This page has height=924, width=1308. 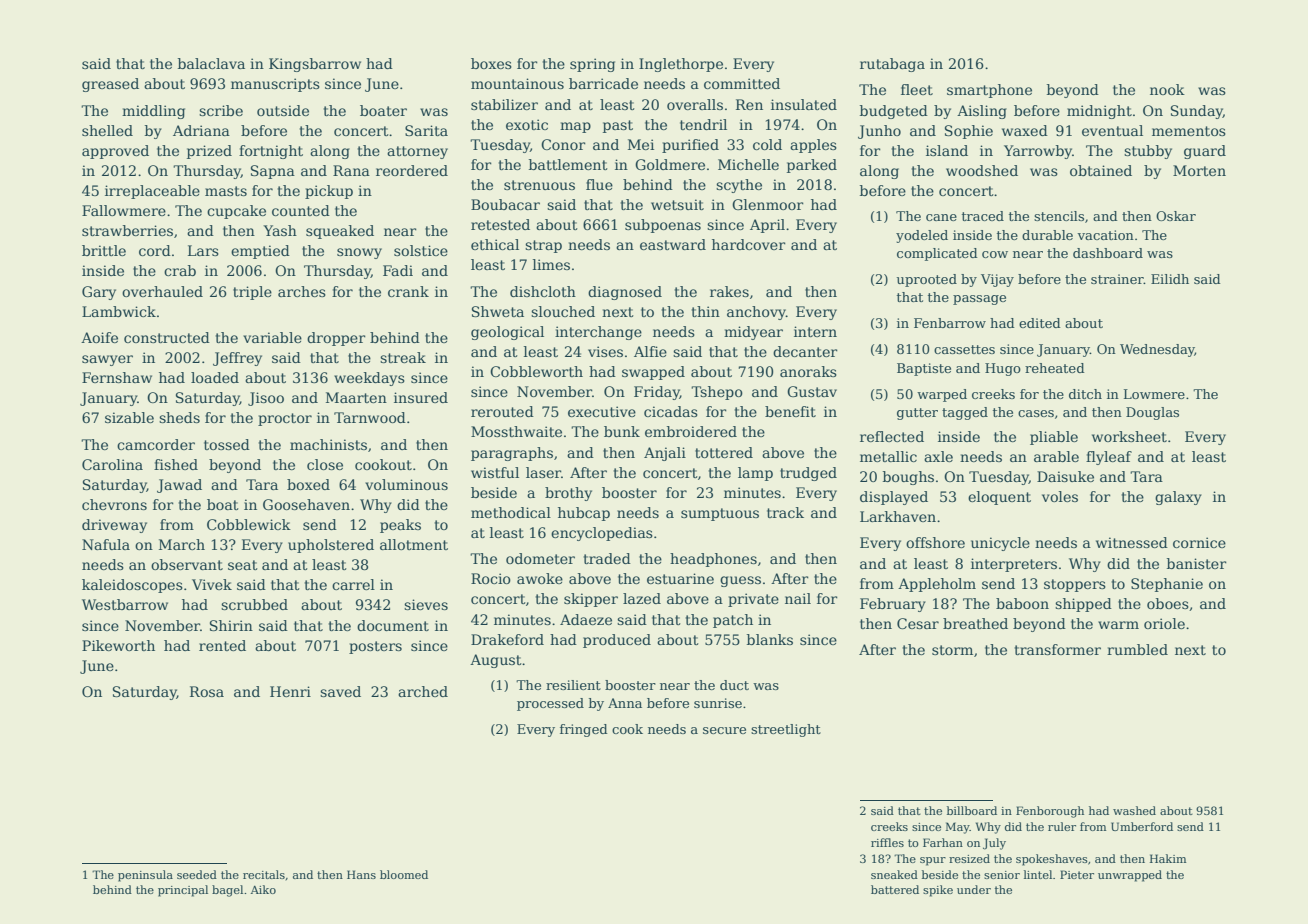 I want to click on bloomed, so click(x=404, y=874).
